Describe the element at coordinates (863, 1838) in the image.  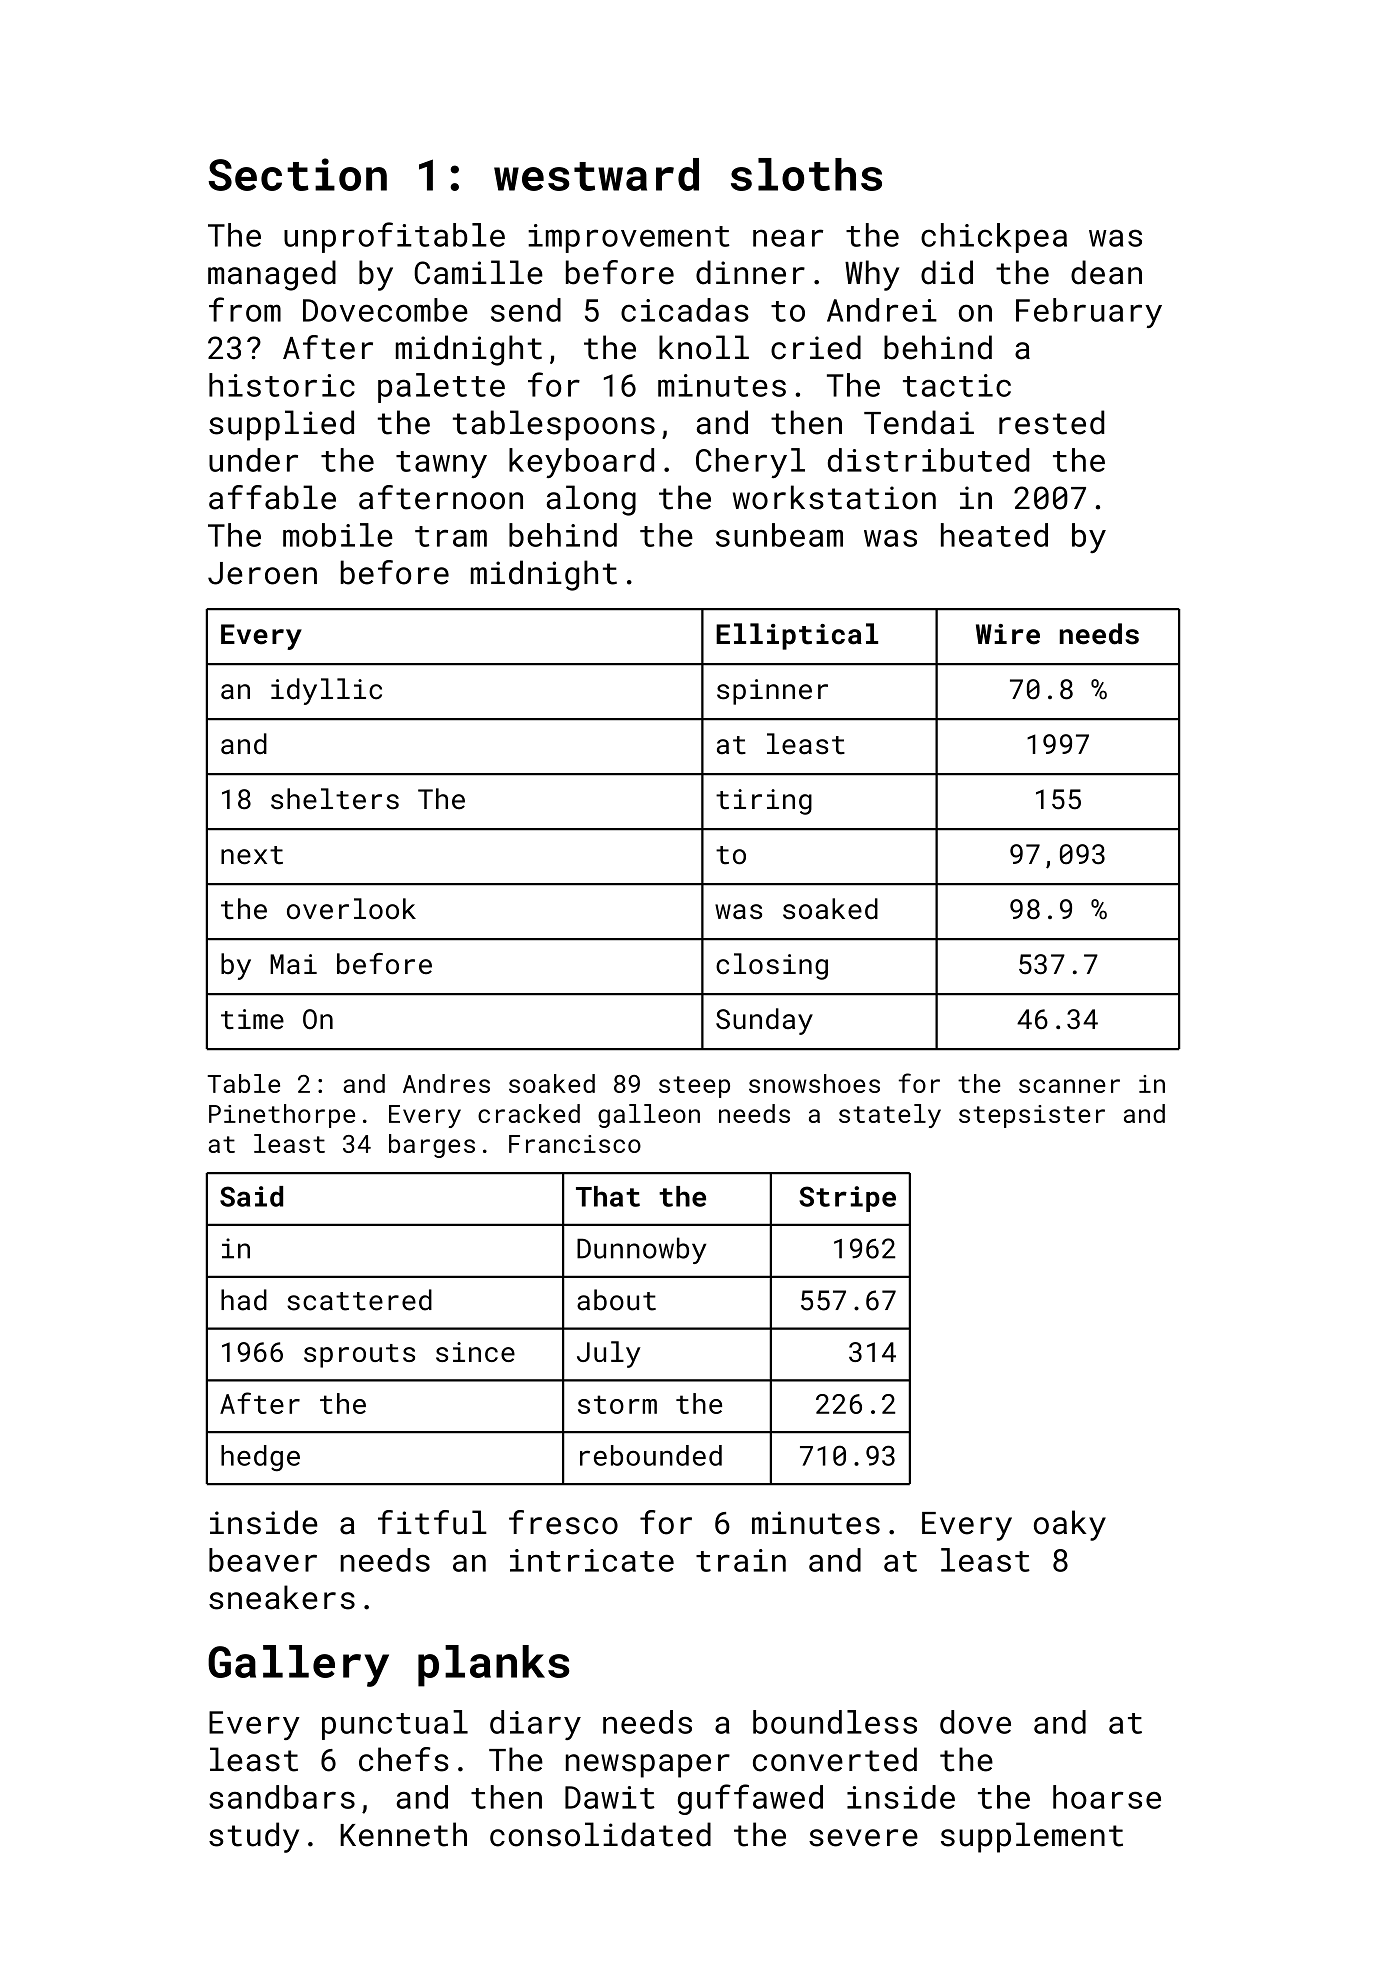
I see `severe` at that location.
